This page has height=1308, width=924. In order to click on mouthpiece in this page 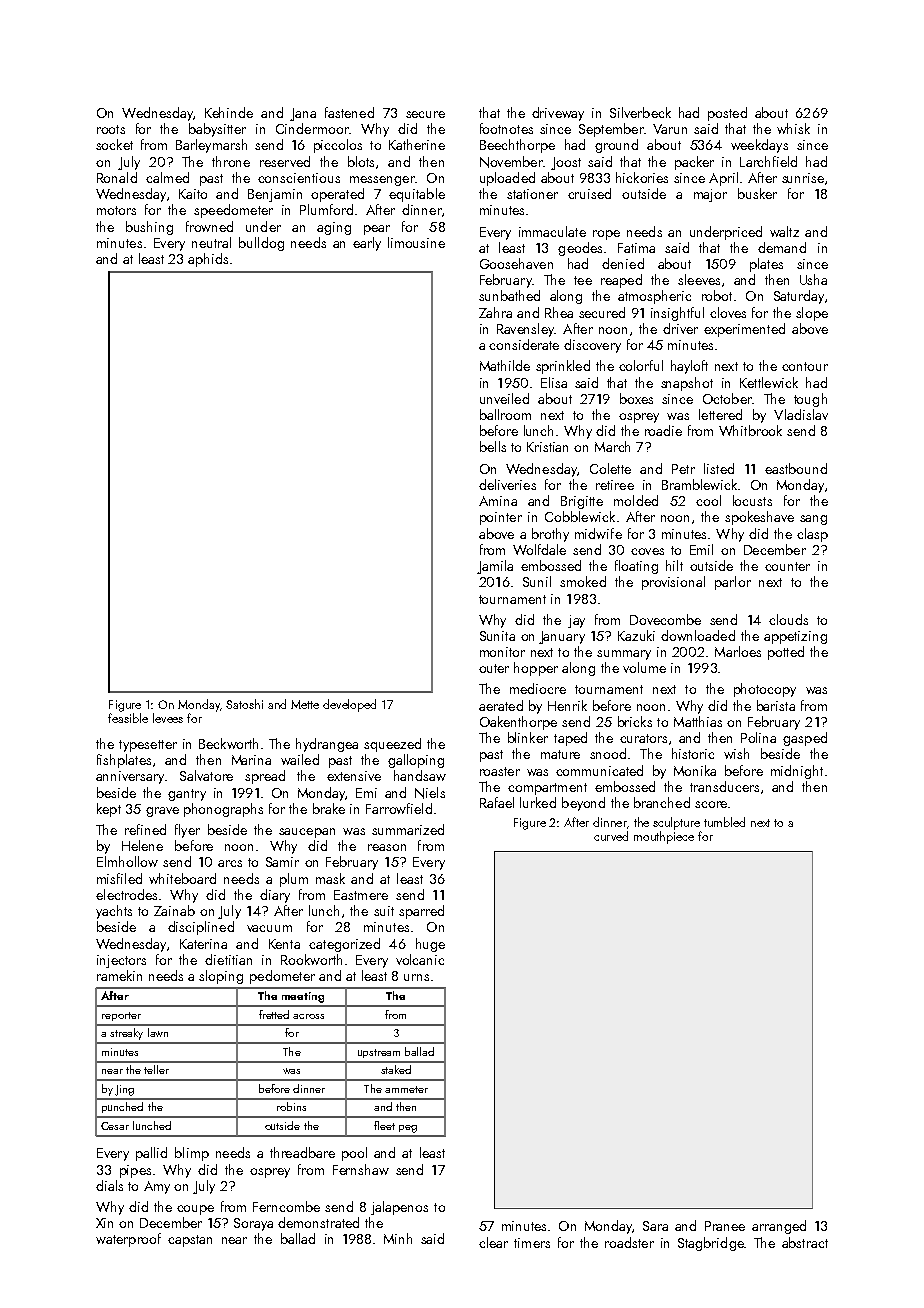, I will do `click(664, 837)`.
